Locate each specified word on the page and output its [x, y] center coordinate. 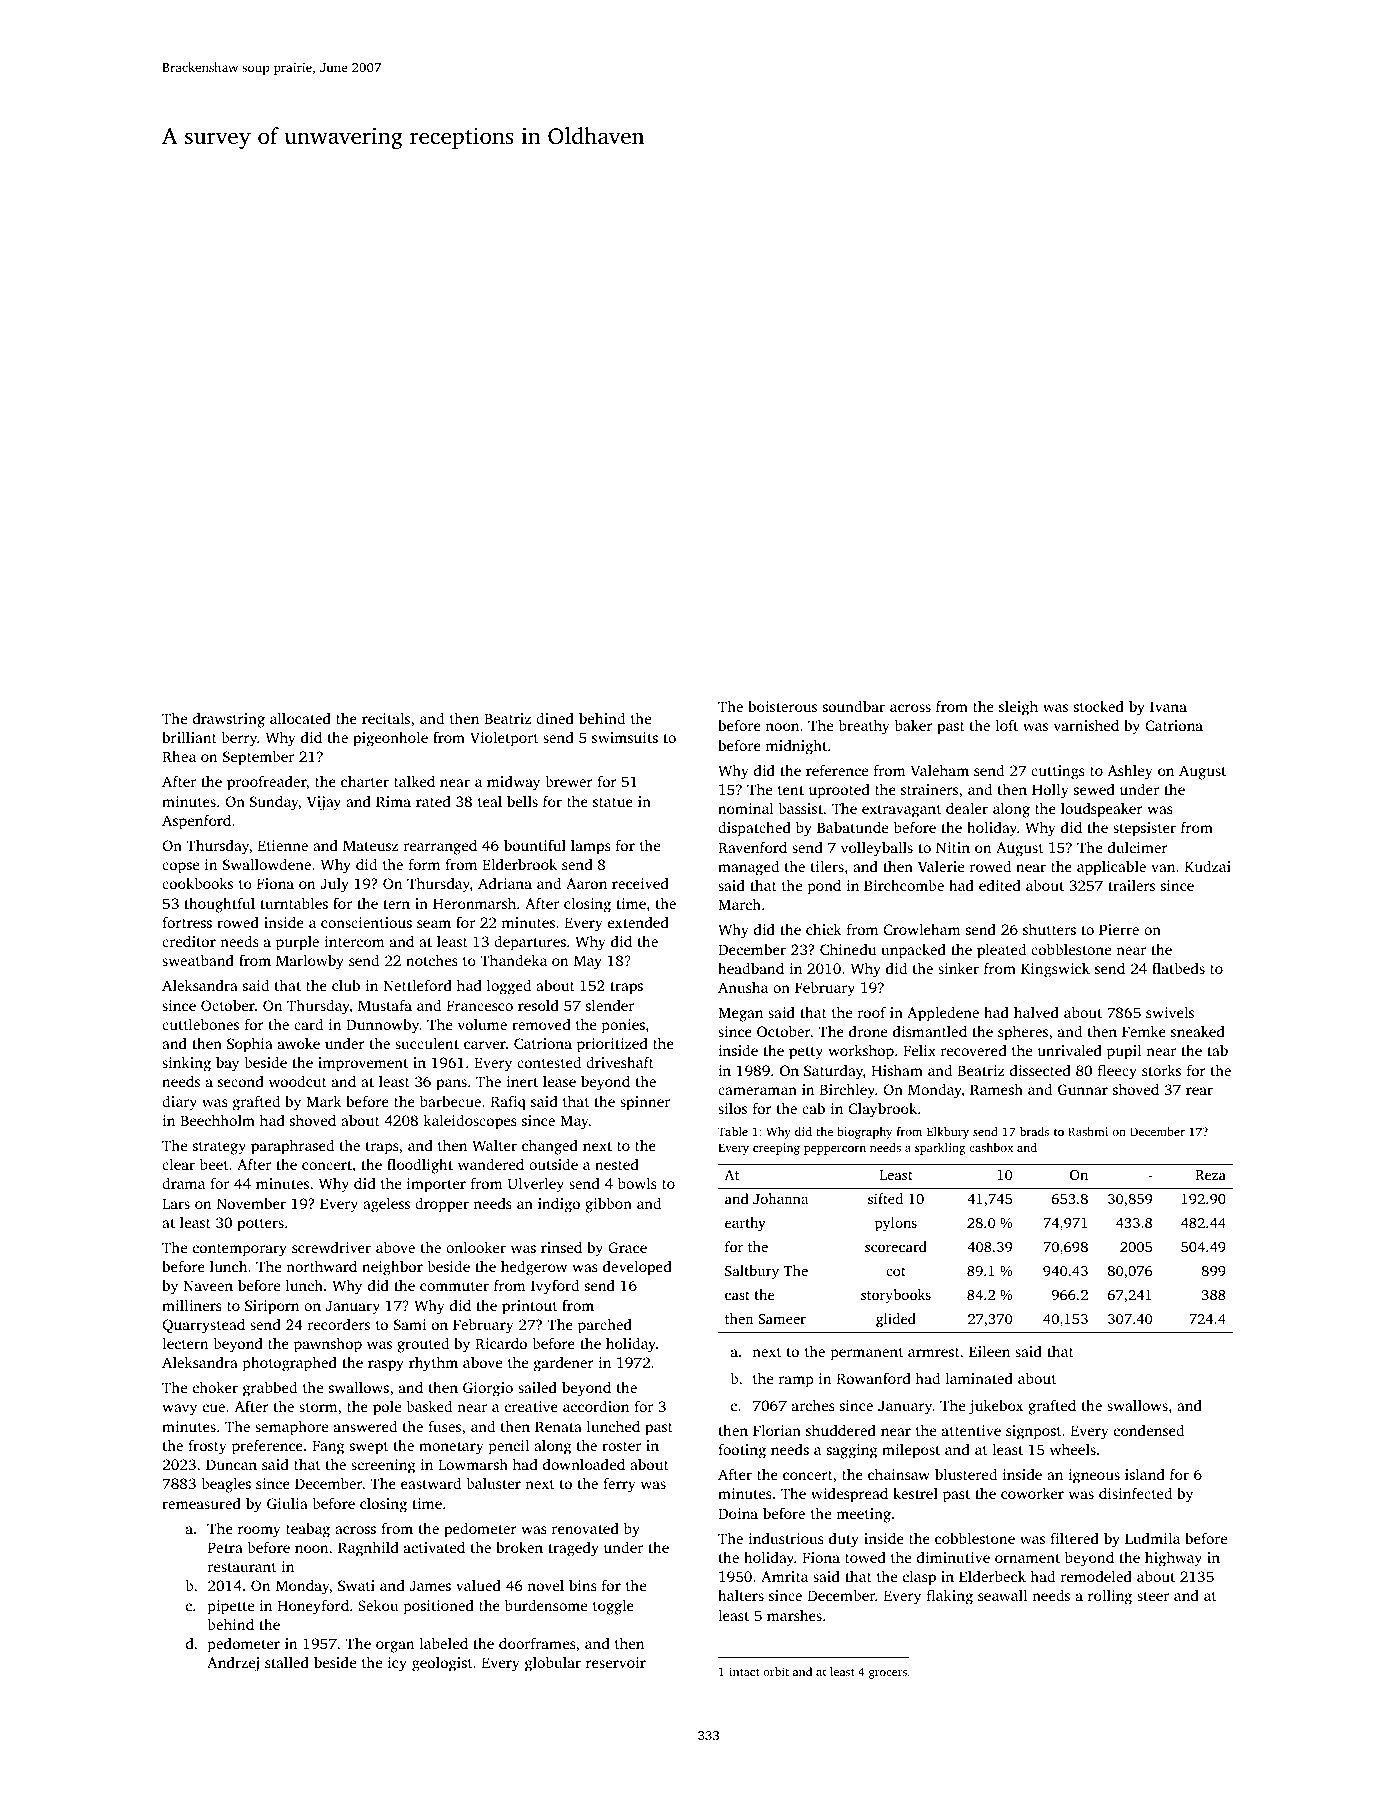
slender [610, 1005]
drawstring [229, 720]
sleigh [1018, 708]
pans [451, 1085]
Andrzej [233, 1664]
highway [1173, 1559]
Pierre [1119, 929]
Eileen [989, 1351]
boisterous [782, 706]
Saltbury [752, 1272]
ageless [386, 1205]
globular [553, 1664]
